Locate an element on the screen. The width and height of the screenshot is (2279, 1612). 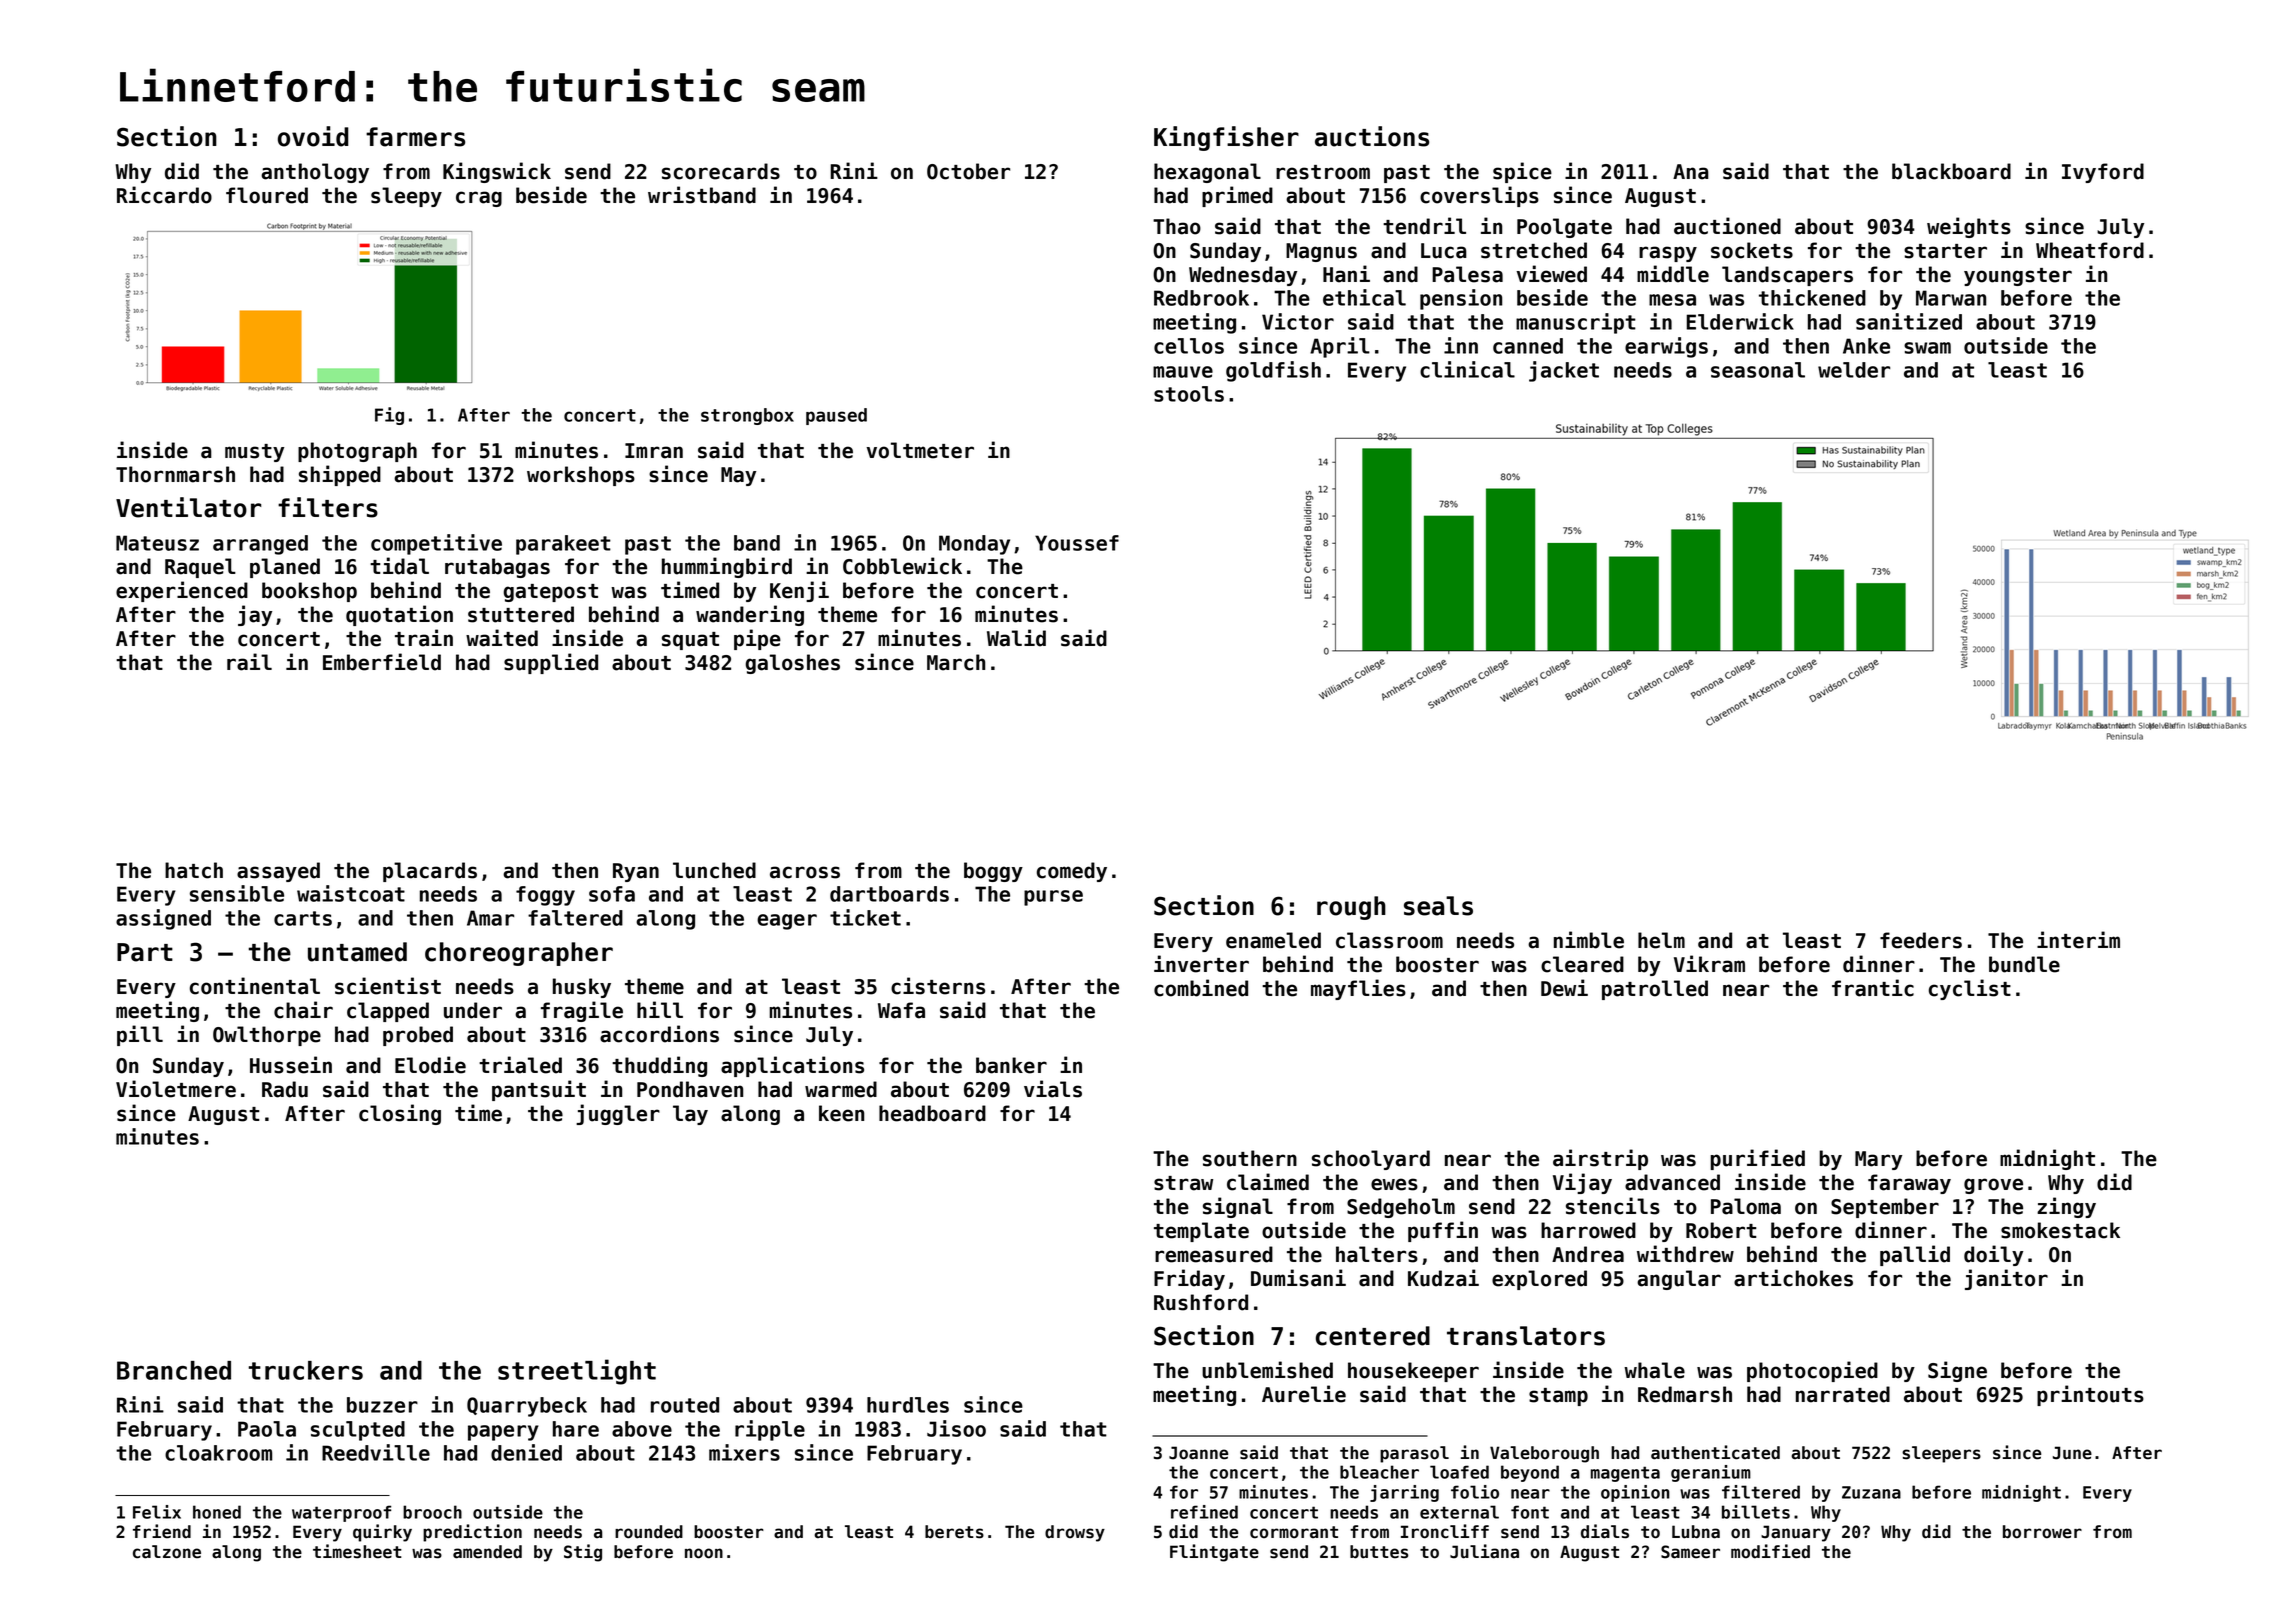
tidal is located at coordinates (399, 566).
